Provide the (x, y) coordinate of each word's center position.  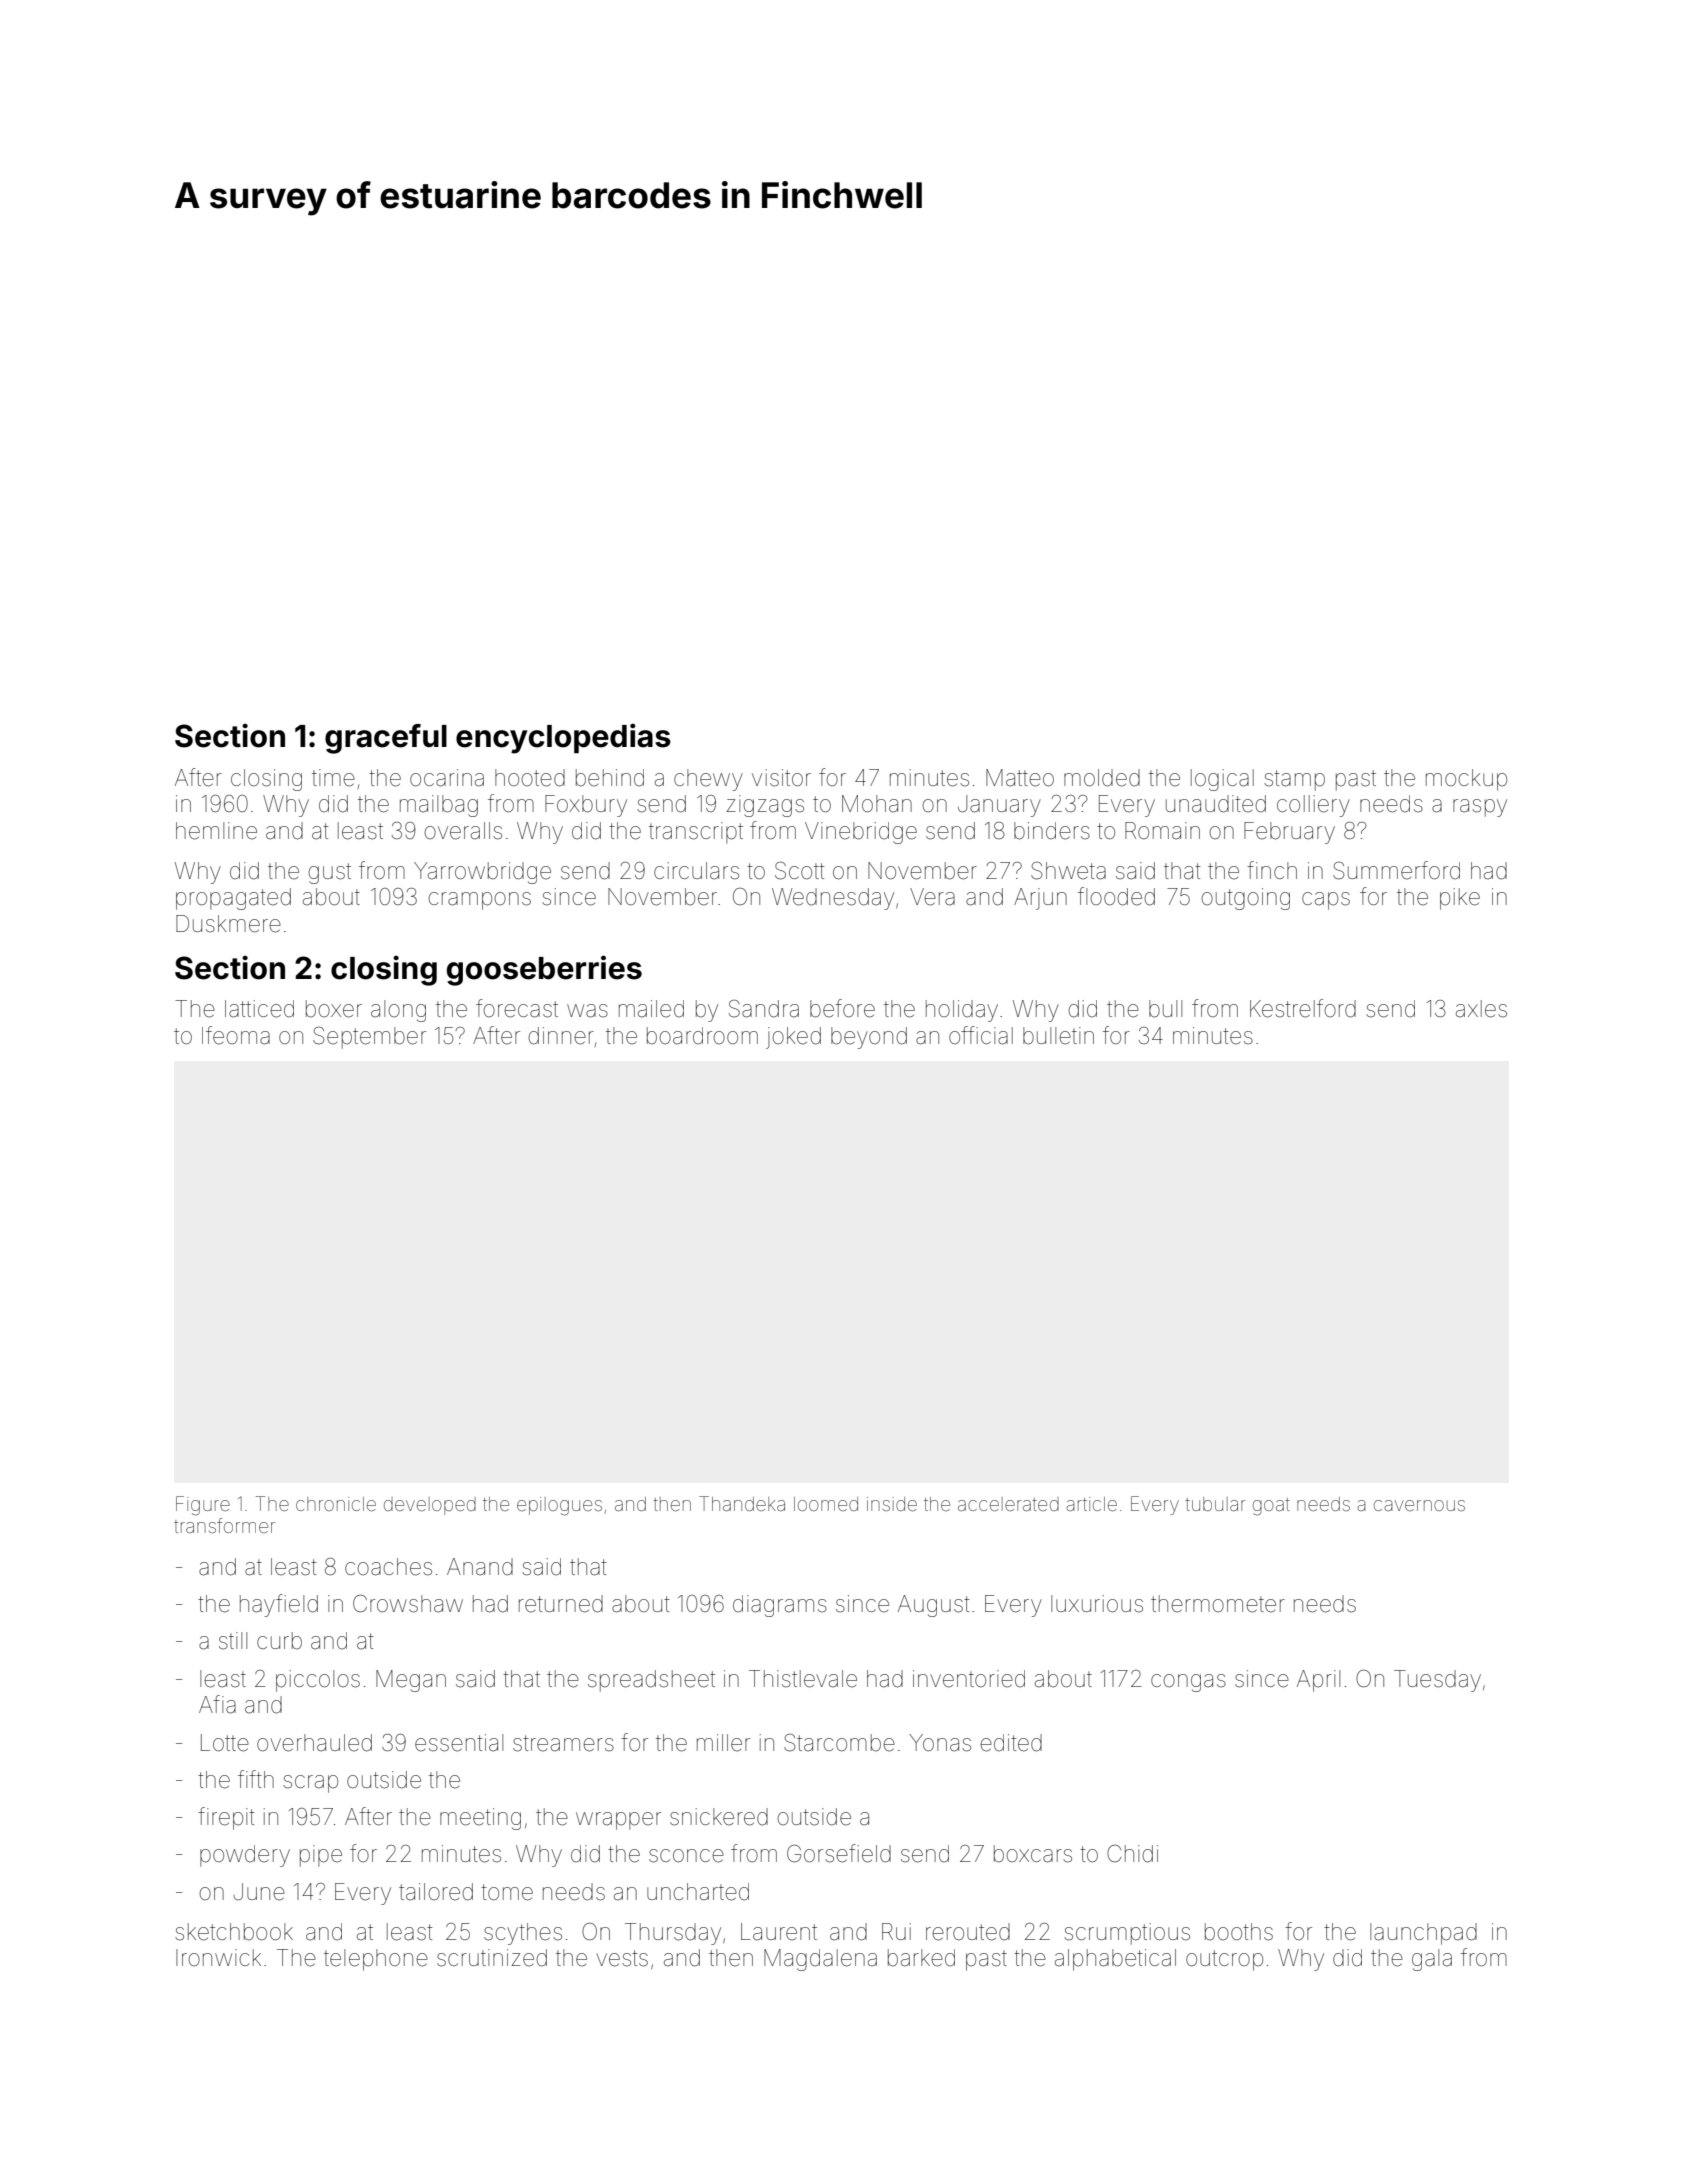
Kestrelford (1303, 1008)
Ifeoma (236, 1035)
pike (1460, 899)
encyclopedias (563, 738)
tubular (1215, 1504)
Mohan (877, 804)
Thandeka (742, 1503)
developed (430, 1506)
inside (892, 1504)
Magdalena (820, 1960)
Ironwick (218, 1957)
